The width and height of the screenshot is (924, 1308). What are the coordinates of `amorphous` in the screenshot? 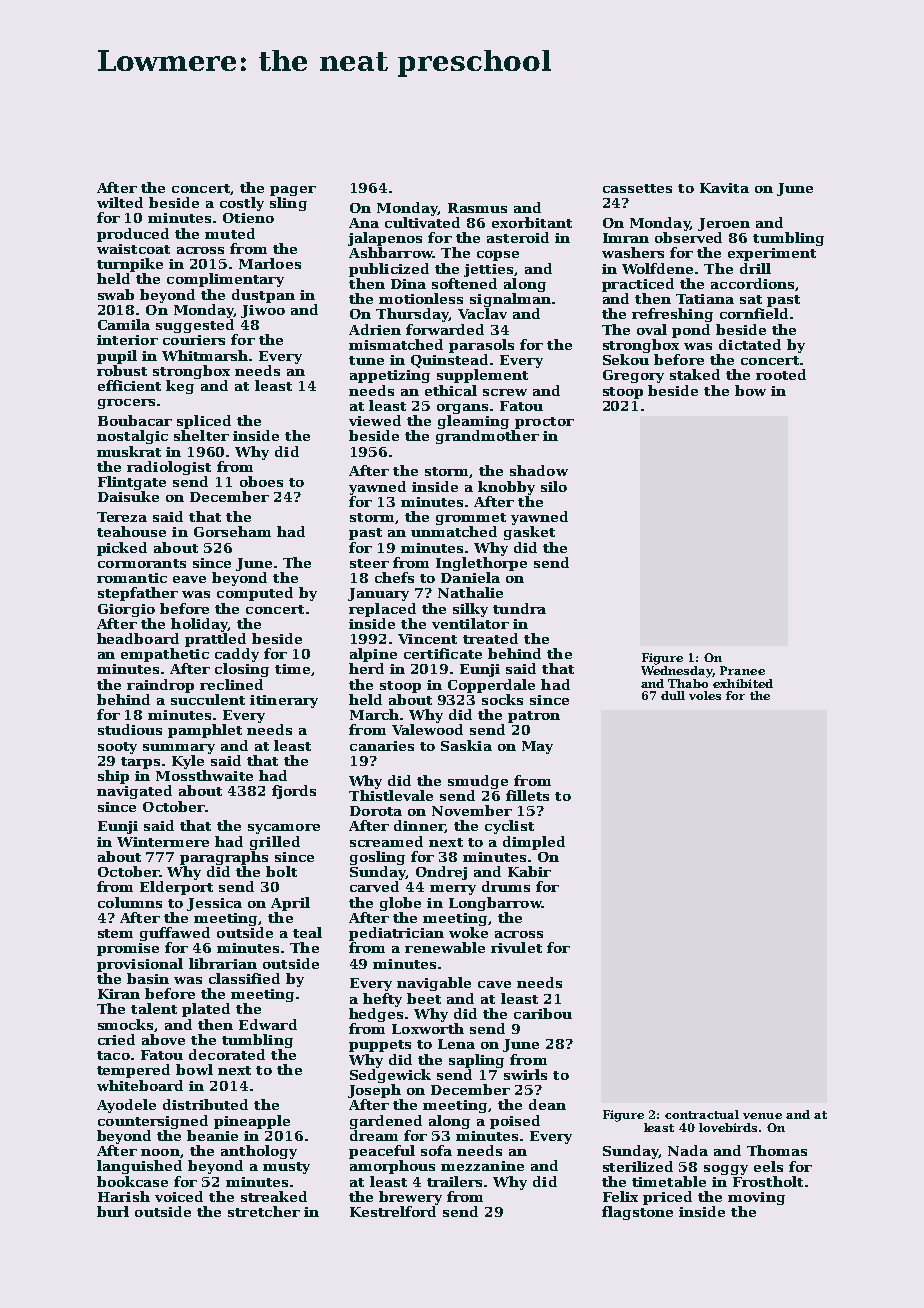 It's located at (392, 1167).
